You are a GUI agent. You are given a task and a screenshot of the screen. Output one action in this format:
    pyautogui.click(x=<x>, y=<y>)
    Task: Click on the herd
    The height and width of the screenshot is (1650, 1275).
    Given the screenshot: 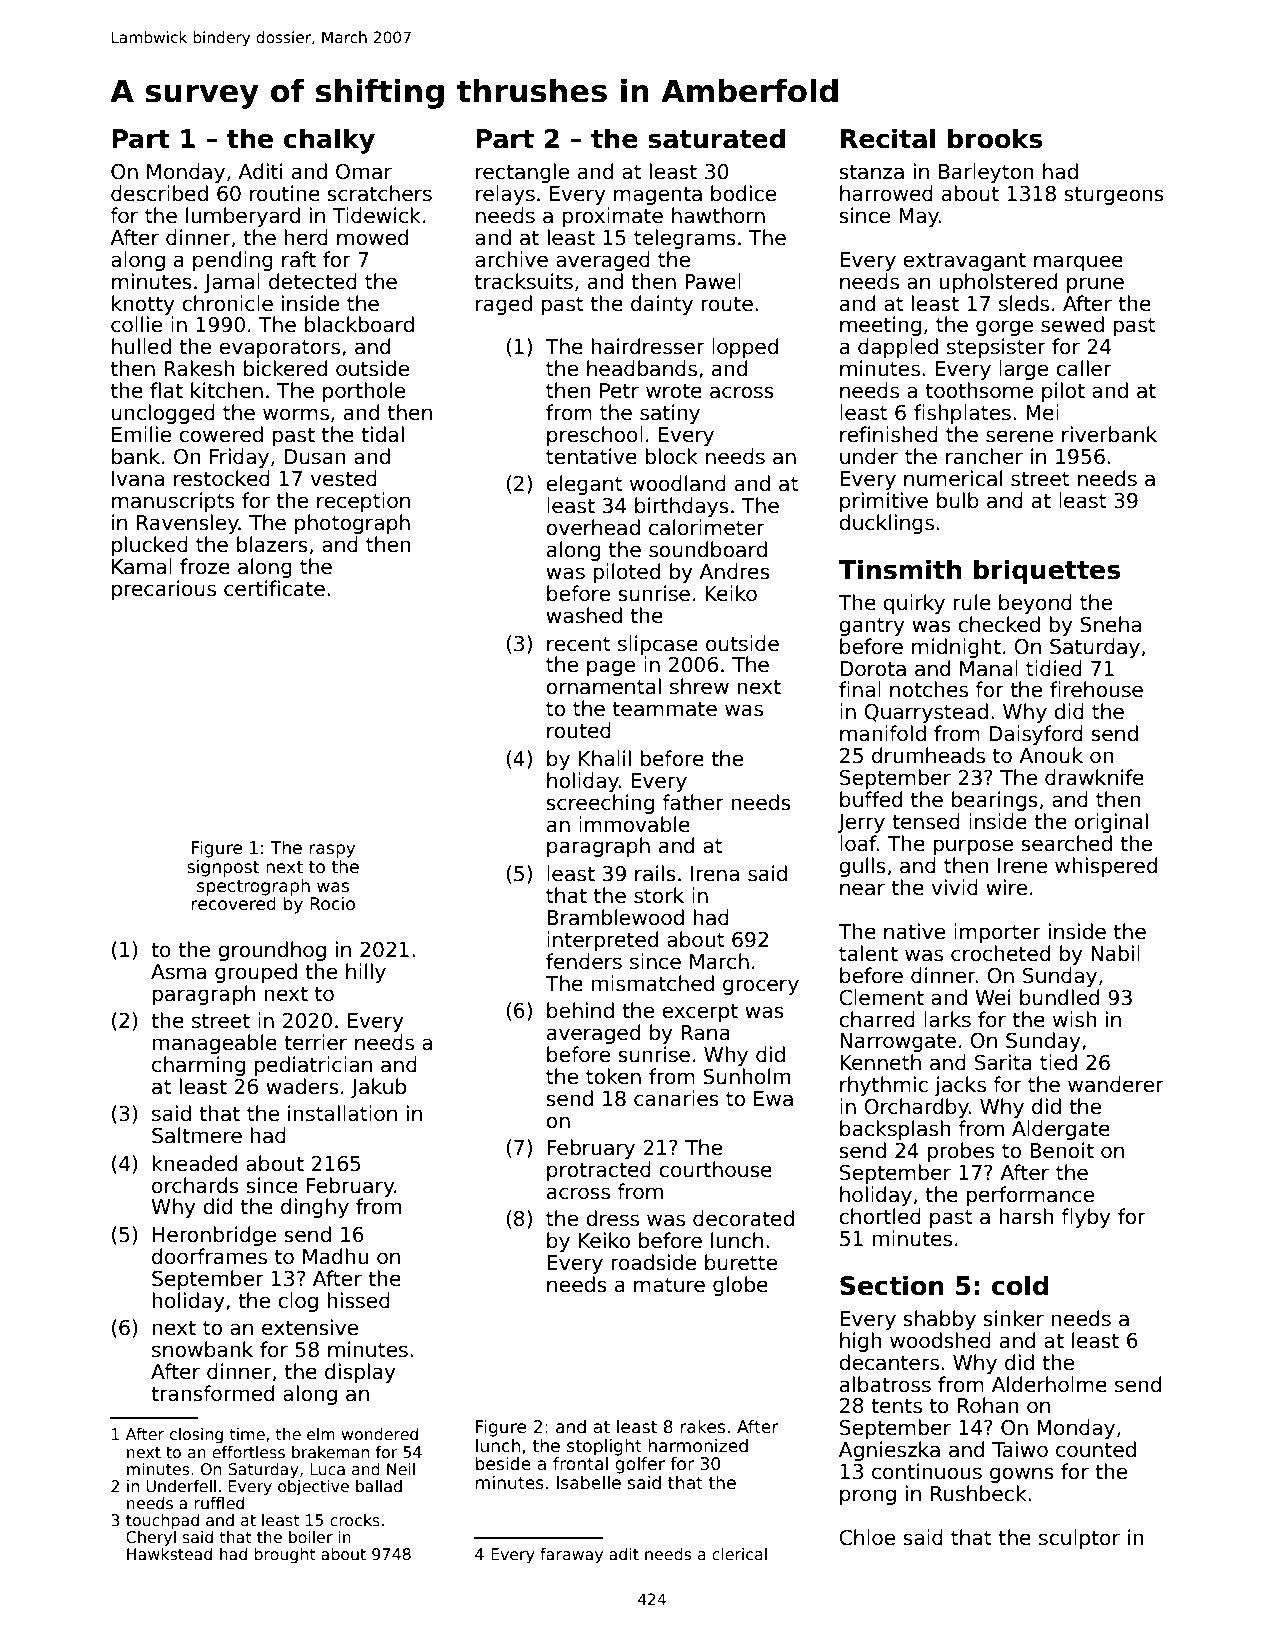 What is the action you would take?
    pyautogui.click(x=306, y=237)
